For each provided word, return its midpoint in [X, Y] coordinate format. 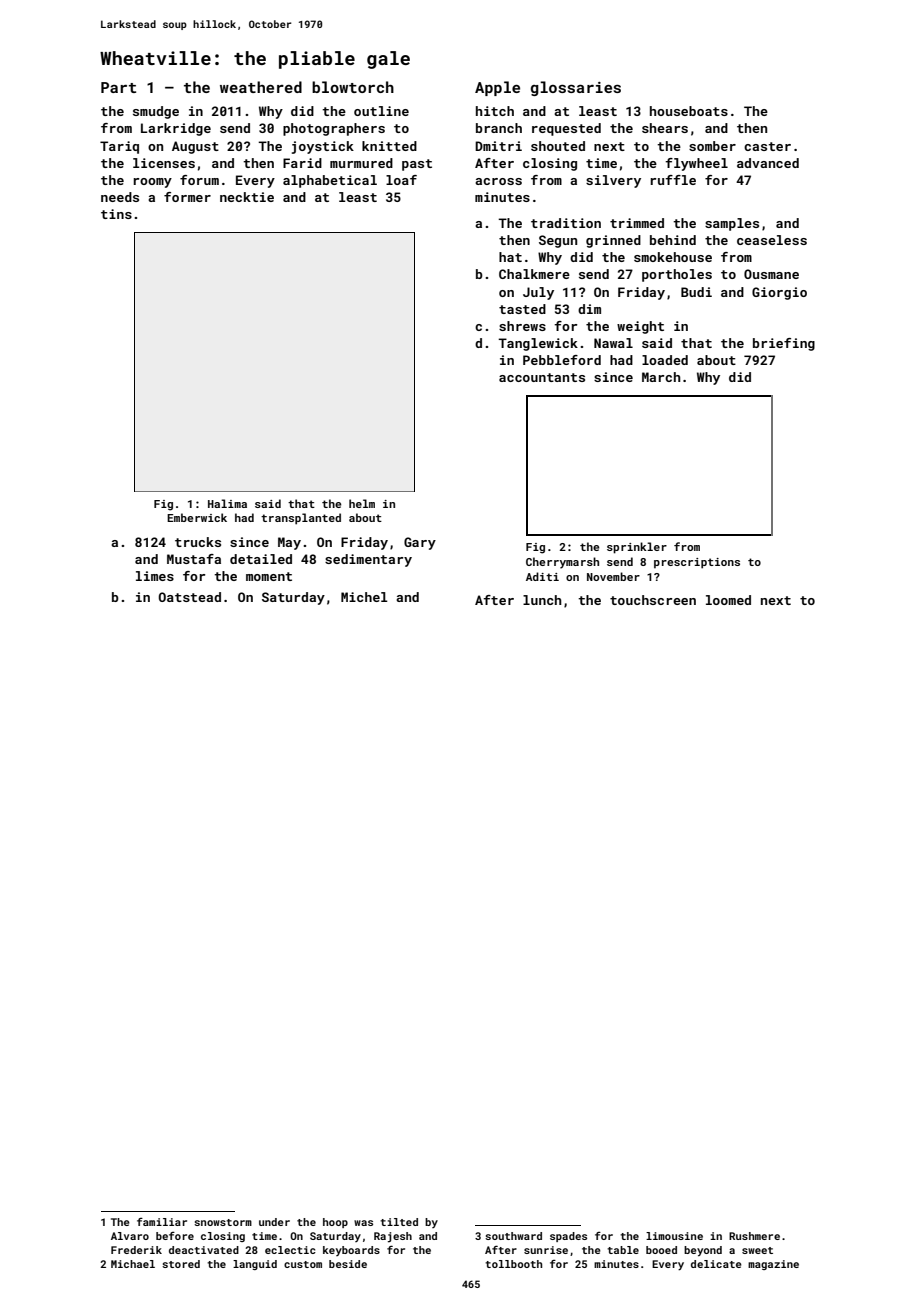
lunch [542, 600]
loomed [728, 600]
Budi [696, 292]
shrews [522, 326]
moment [269, 576]
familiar [162, 1222]
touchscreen [653, 600]
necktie [247, 197]
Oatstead [189, 597]
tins [116, 214]
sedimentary [368, 560]
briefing [784, 344]
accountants [542, 377]
